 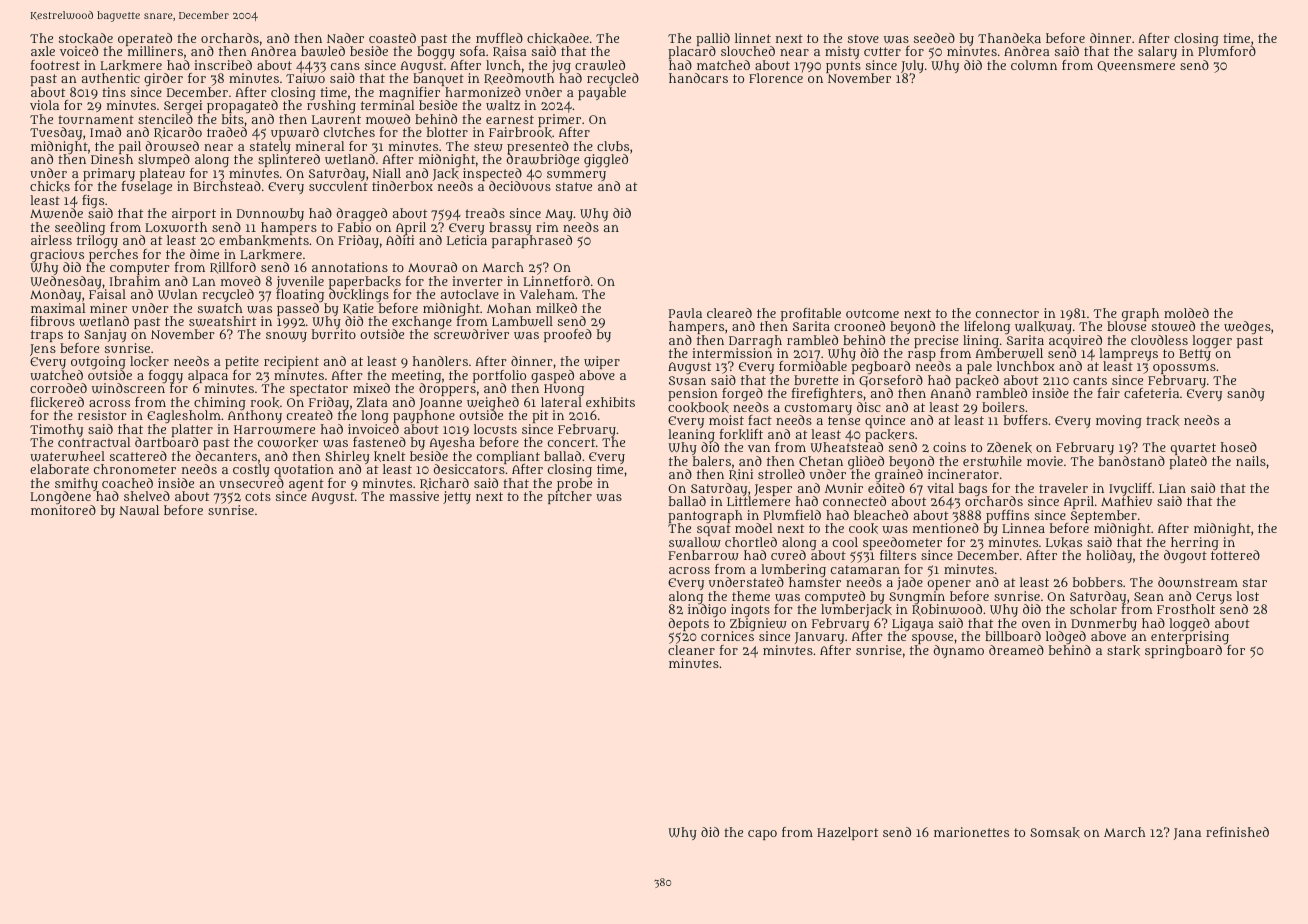 I want to click on capo, so click(x=762, y=835).
